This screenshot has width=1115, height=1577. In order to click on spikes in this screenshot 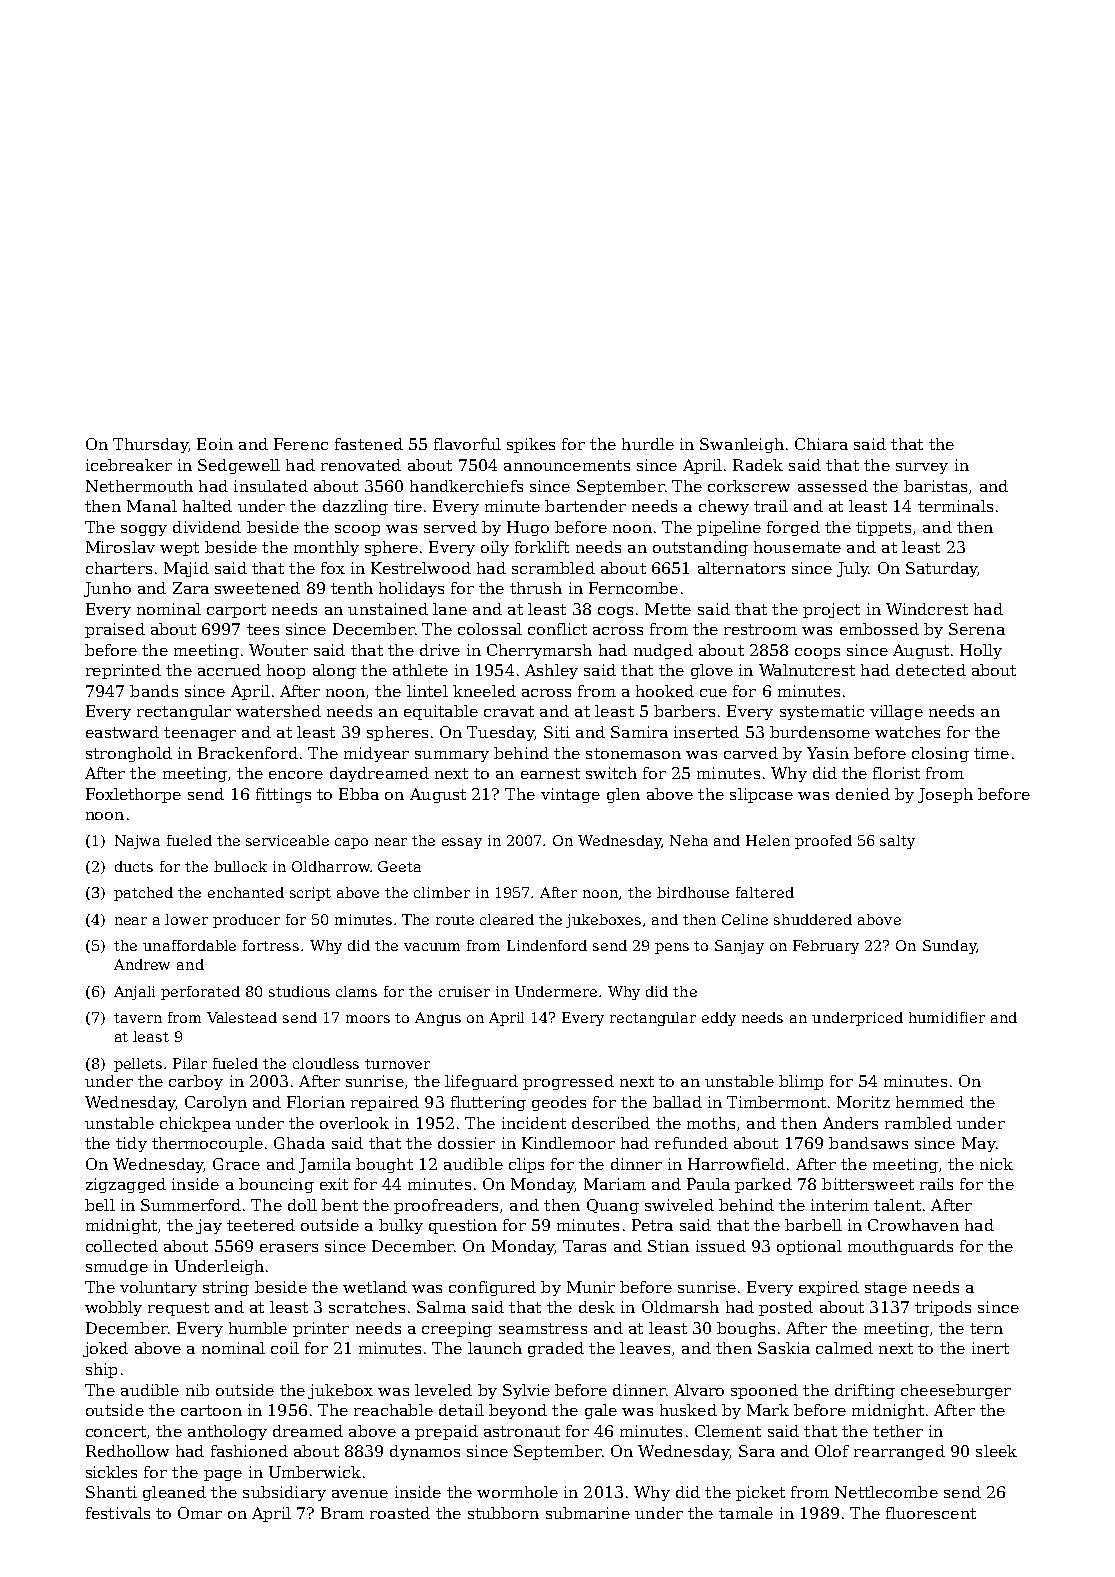, I will do `click(531, 445)`.
